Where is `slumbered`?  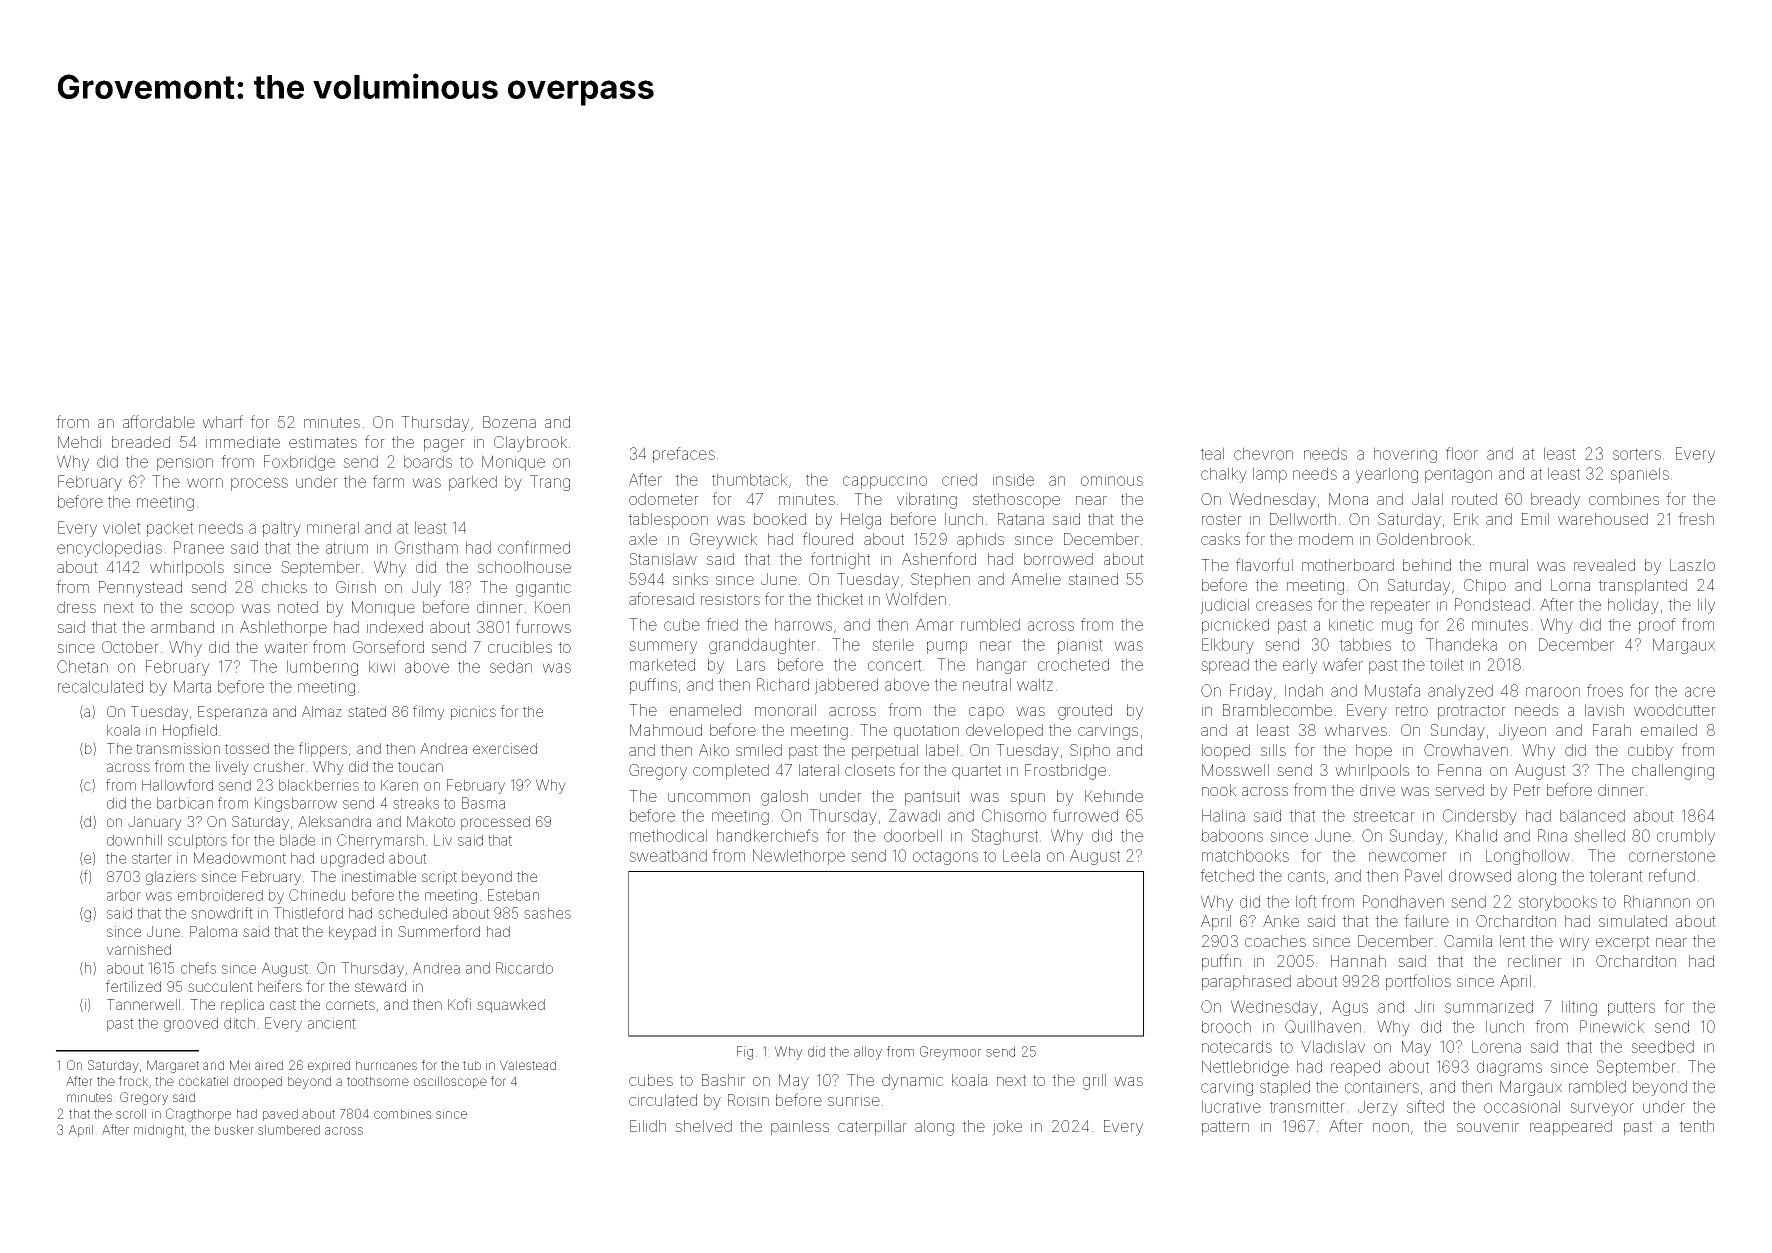 slumbered is located at coordinates (289, 1130).
